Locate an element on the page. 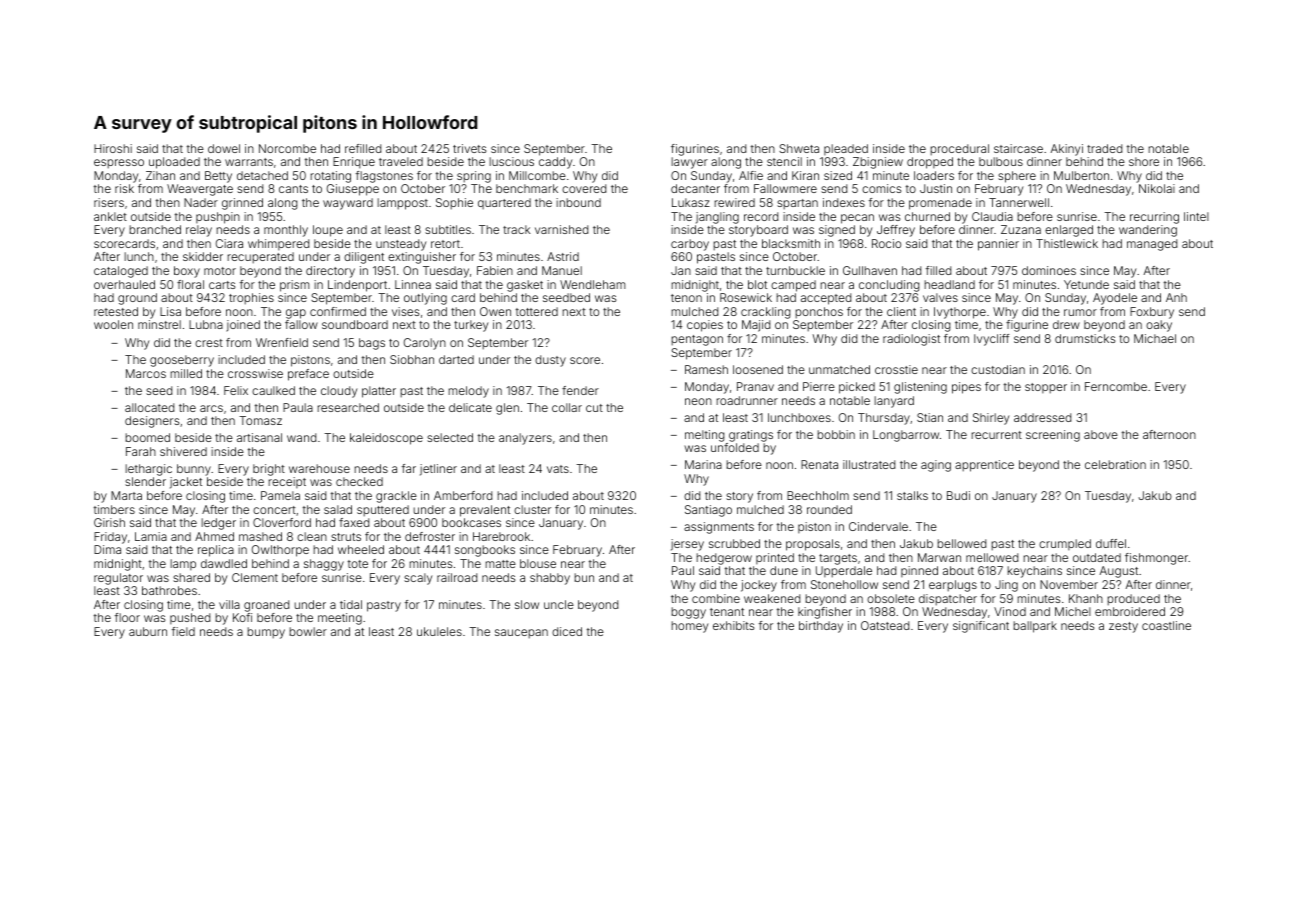 This page has height=924, width=1308. Shweta is located at coordinates (799, 148).
